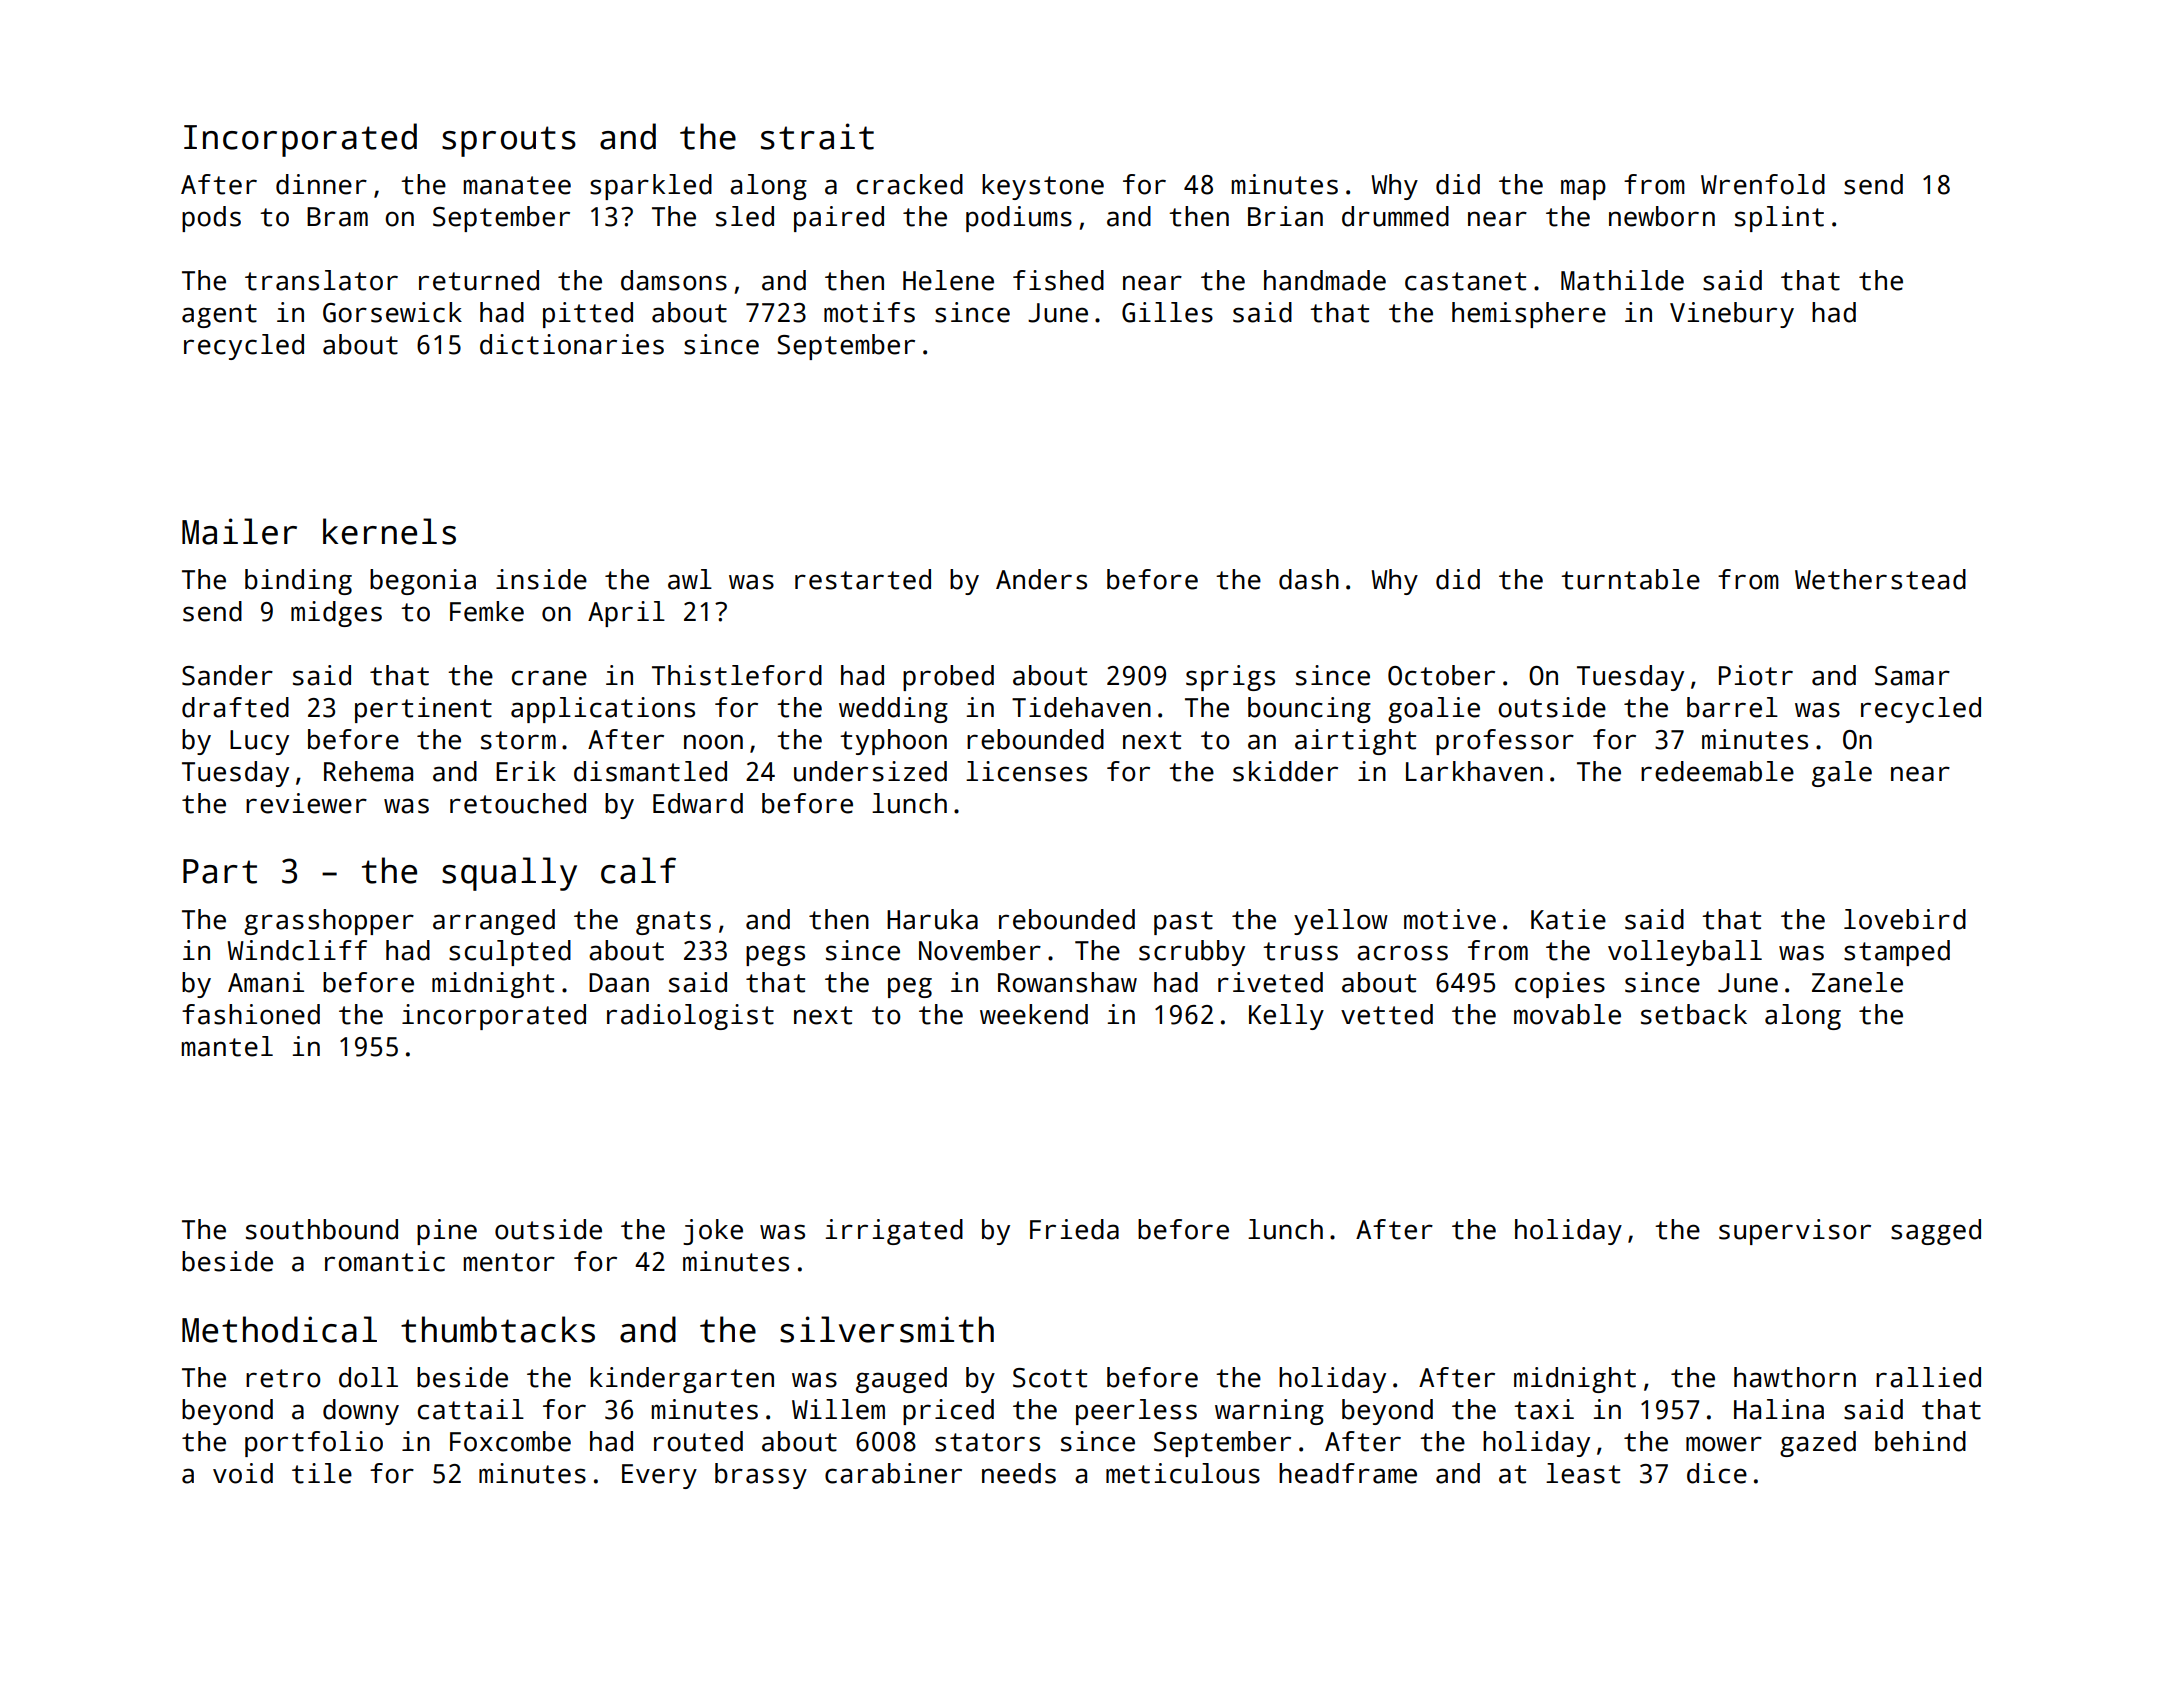 The image size is (2178, 1683). Describe the element at coordinates (1779, 219) in the image. I see `splint` at that location.
